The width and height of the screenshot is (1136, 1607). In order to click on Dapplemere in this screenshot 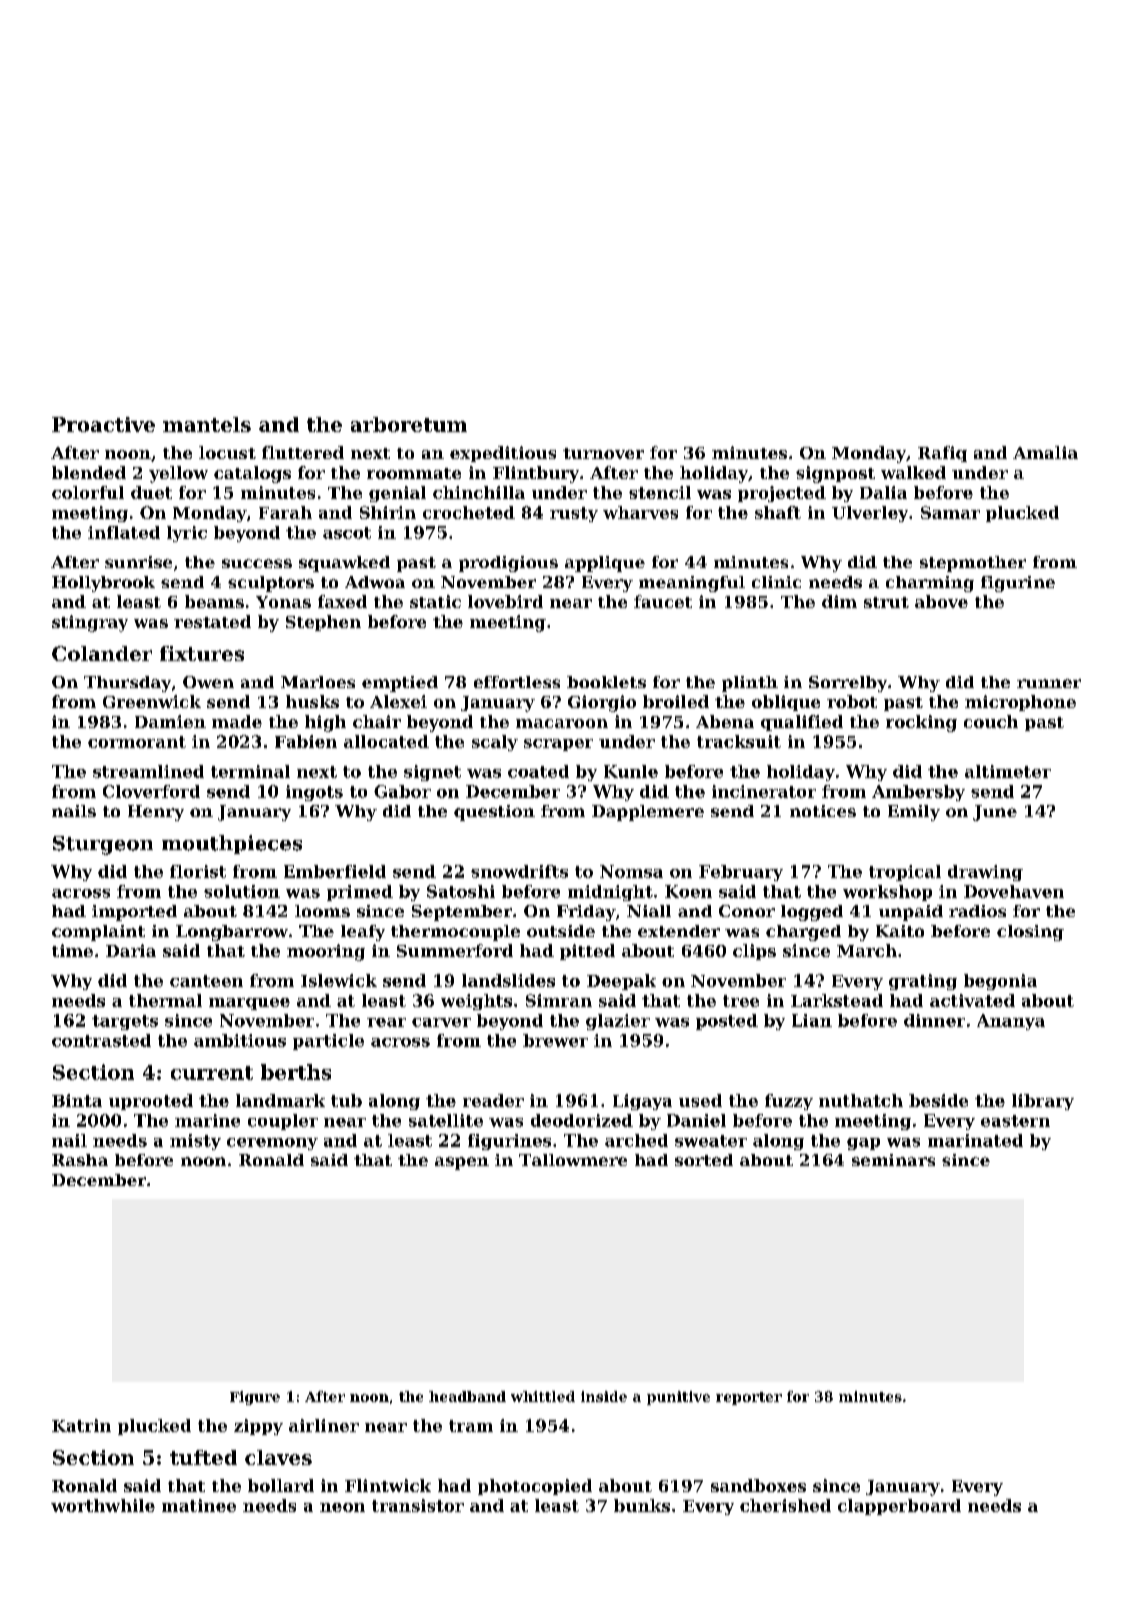, I will do `click(648, 813)`.
